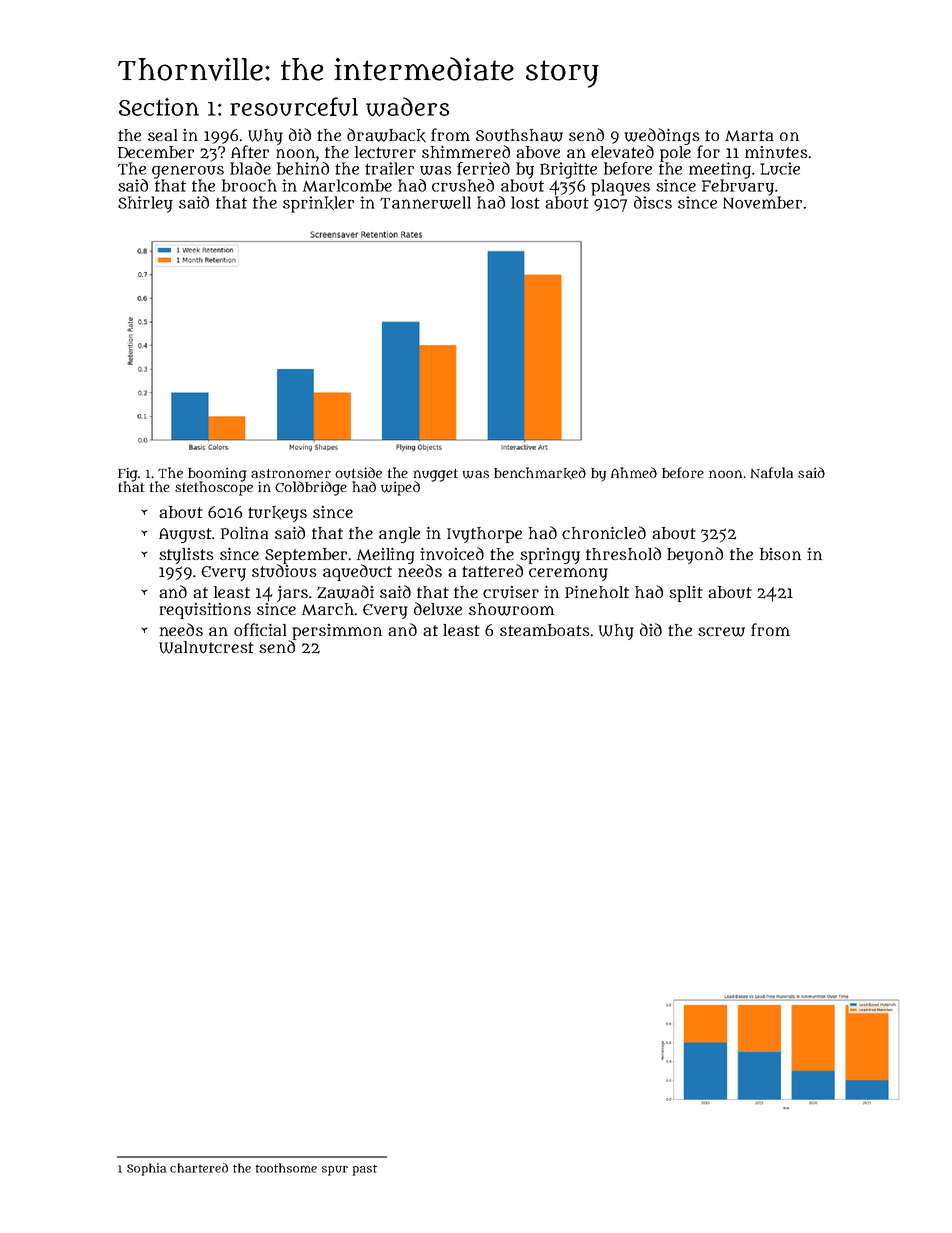  Describe the element at coordinates (407, 107) in the screenshot. I see `waders` at that location.
